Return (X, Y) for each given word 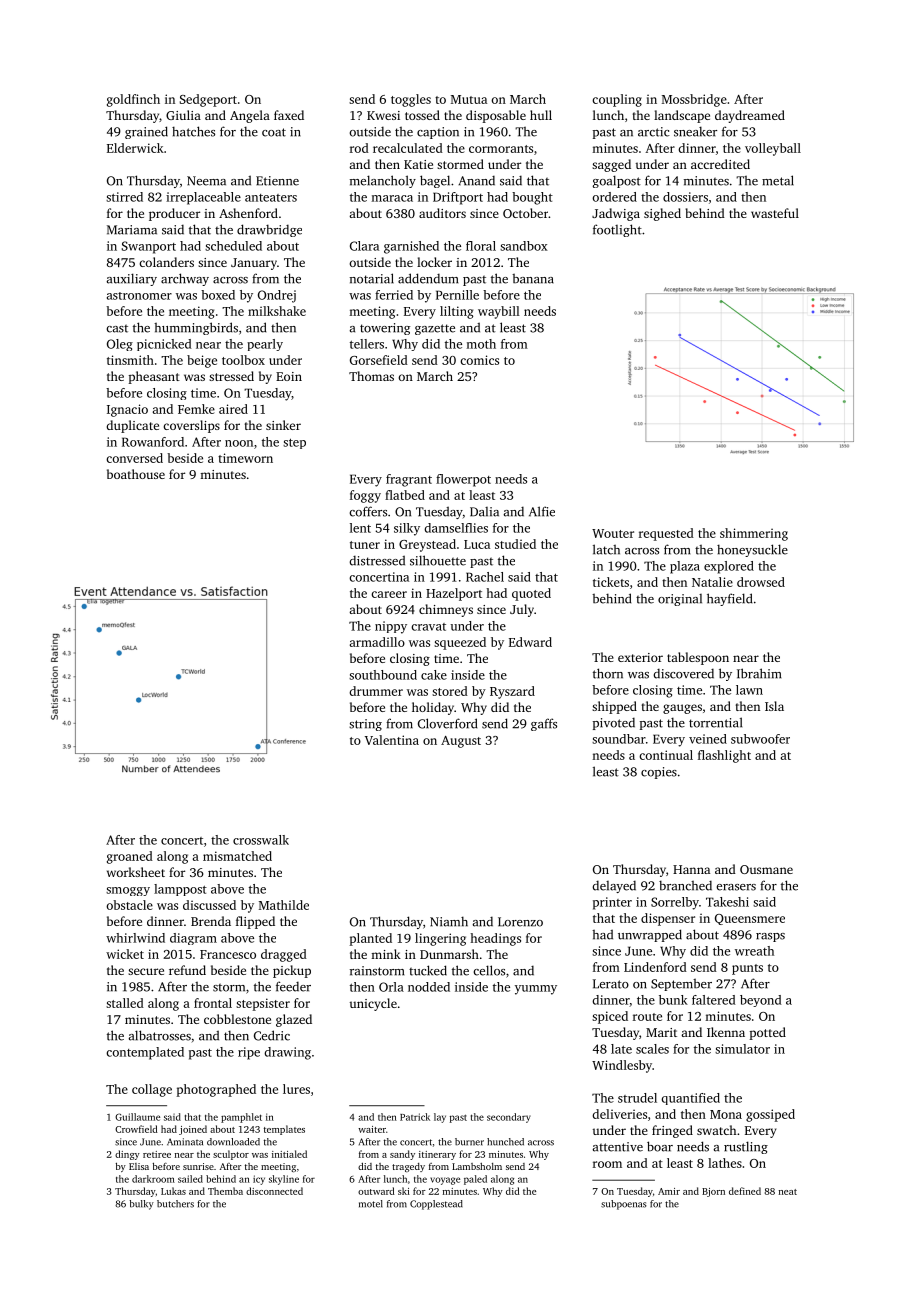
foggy (365, 496)
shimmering (754, 534)
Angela (250, 116)
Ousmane (766, 869)
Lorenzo (520, 922)
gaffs (544, 724)
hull (541, 115)
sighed (662, 214)
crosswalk (261, 840)
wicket (125, 954)
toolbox (243, 360)
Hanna (691, 869)
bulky (141, 1205)
